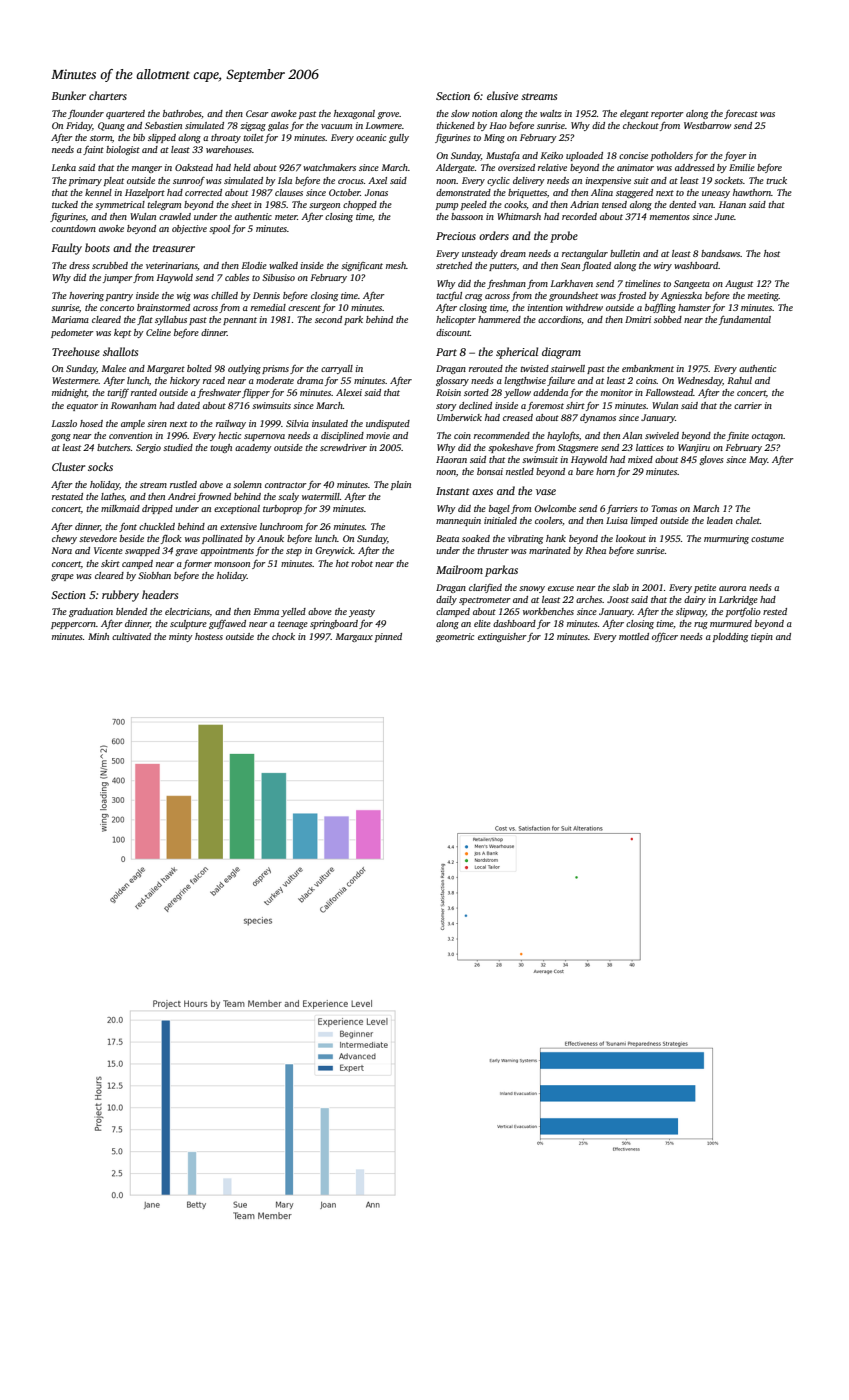  What do you see at coordinates (68, 95) in the document?
I see `Bunker` at bounding box center [68, 95].
